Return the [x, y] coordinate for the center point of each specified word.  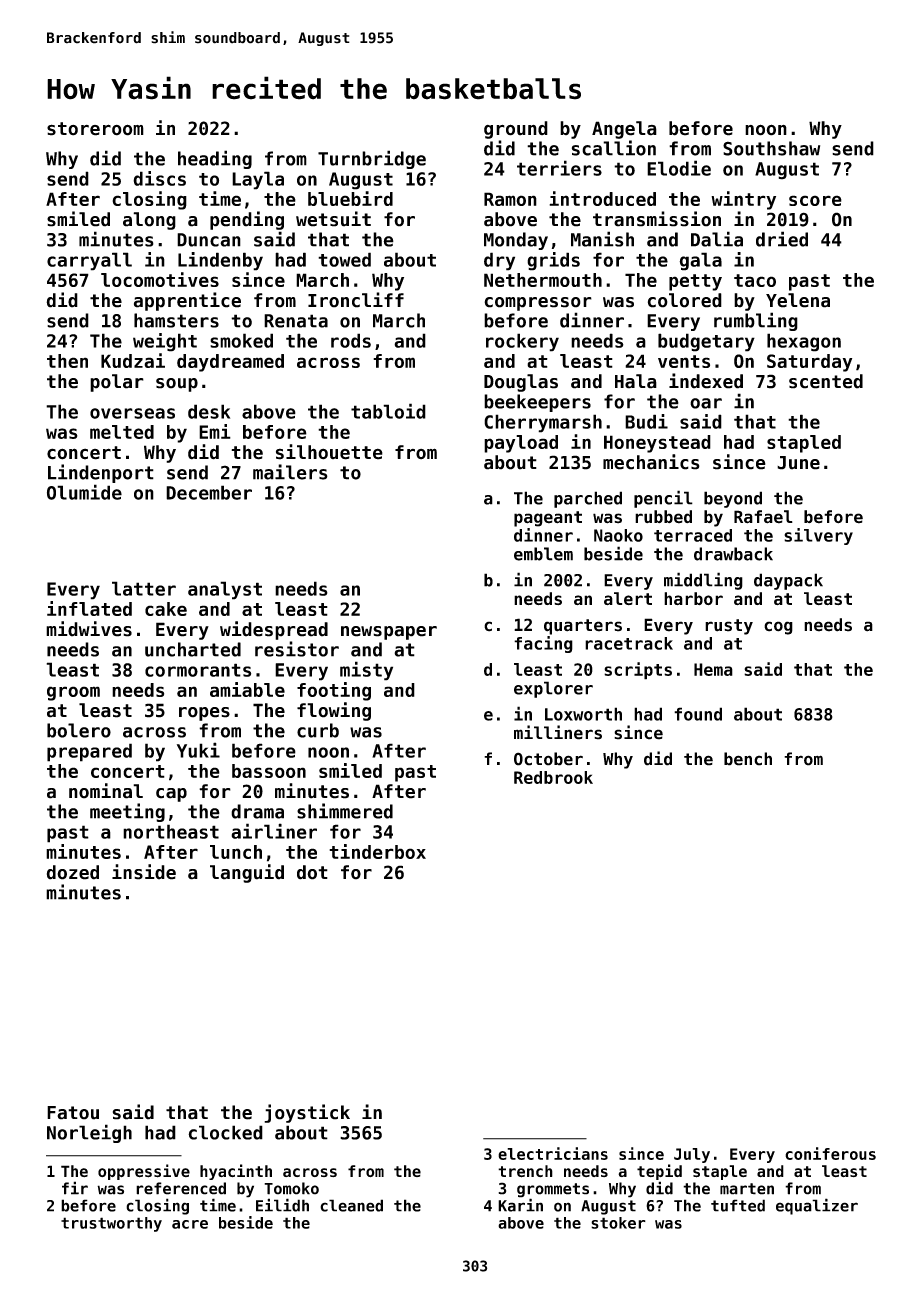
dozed [73, 872]
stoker [618, 1223]
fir [75, 1188]
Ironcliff [356, 300]
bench [748, 759]
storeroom [95, 129]
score [815, 200]
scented [826, 381]
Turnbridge [372, 159]
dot [312, 872]
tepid [659, 1172]
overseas [132, 413]
